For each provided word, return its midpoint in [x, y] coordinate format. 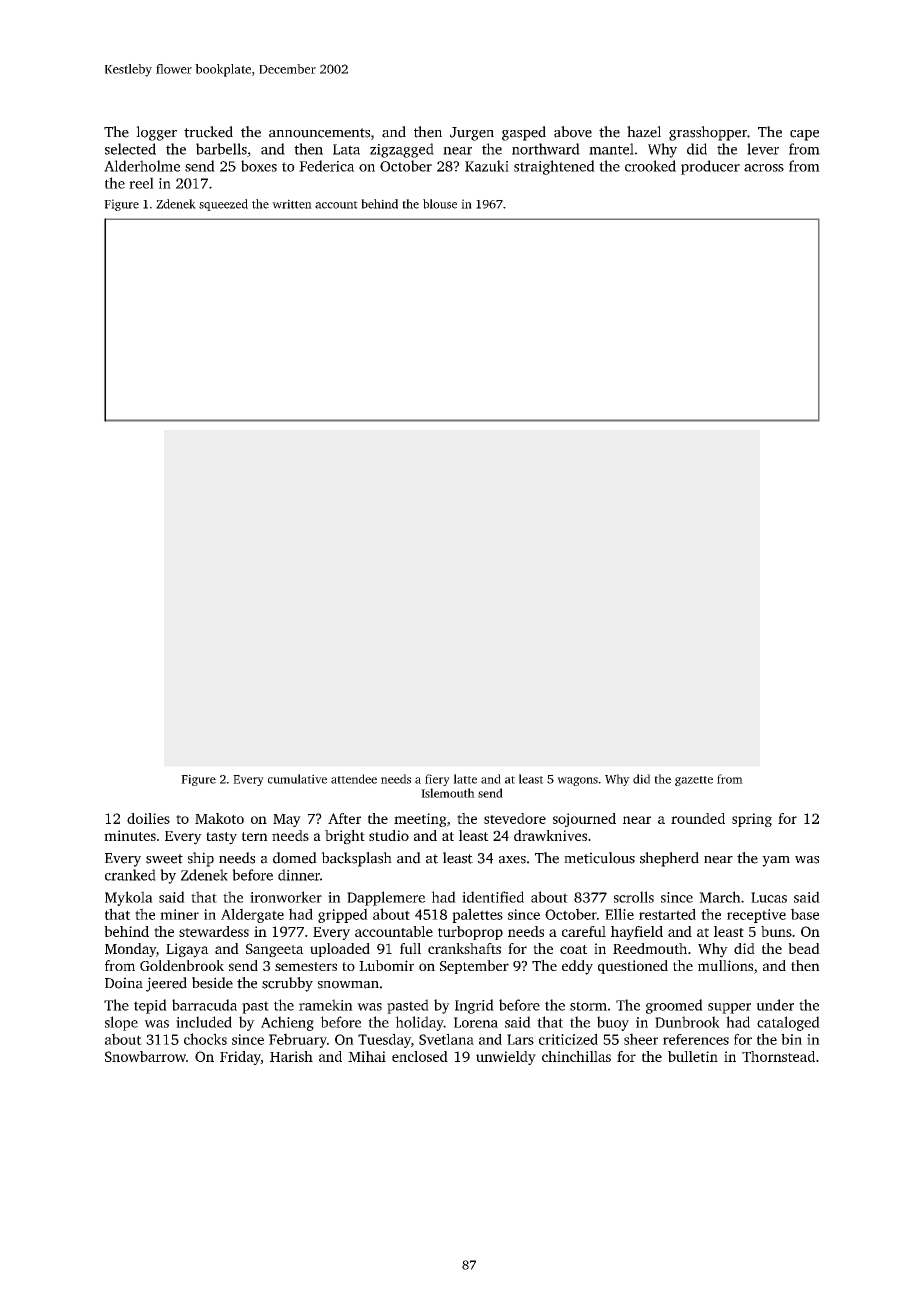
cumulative [297, 779]
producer [710, 167]
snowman [348, 985]
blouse [440, 204]
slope [121, 1023]
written [292, 204]
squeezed [223, 205]
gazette [694, 781]
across [764, 168]
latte [465, 779]
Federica [327, 166]
